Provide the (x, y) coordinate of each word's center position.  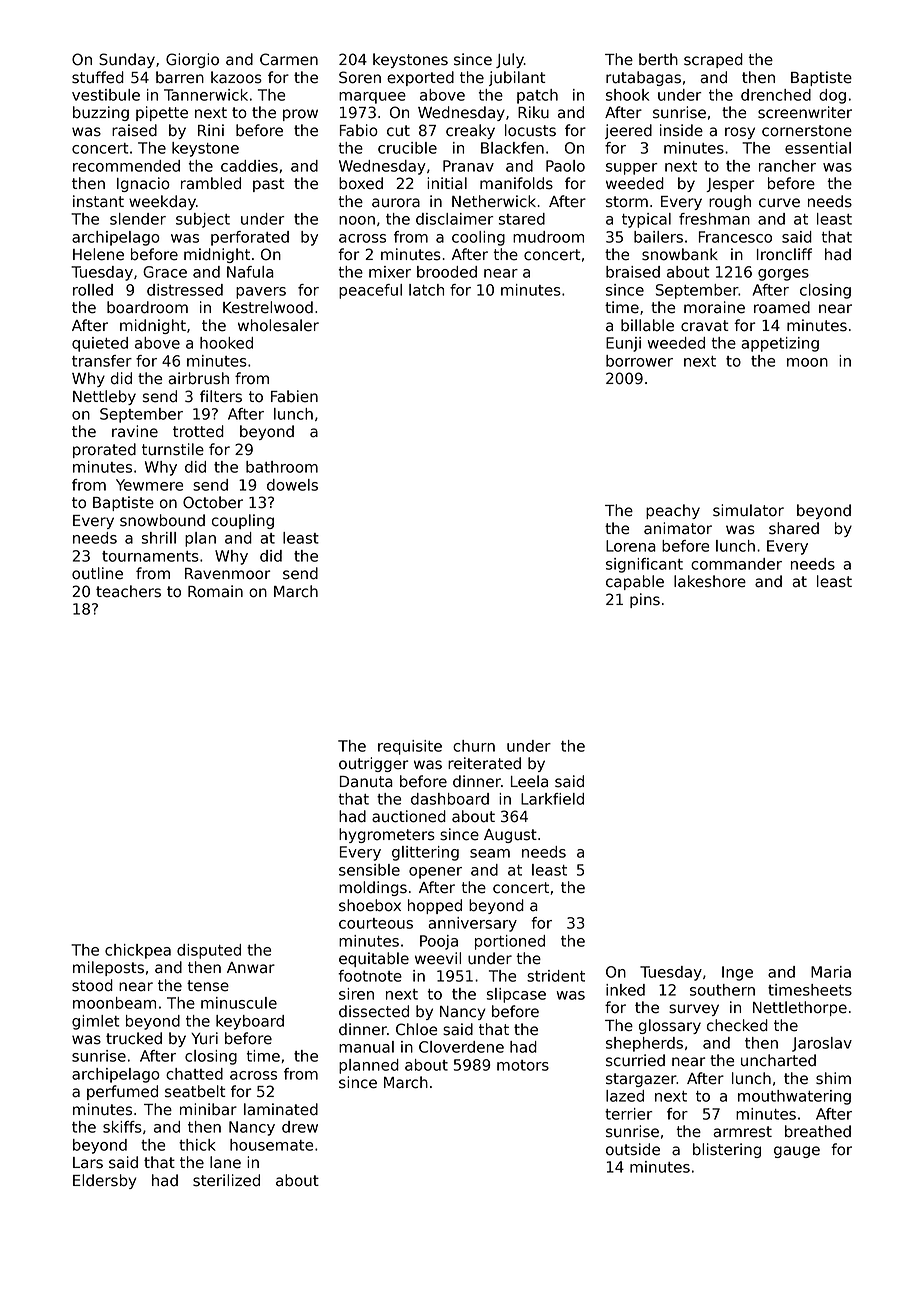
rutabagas (643, 78)
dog (832, 96)
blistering (727, 1150)
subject (203, 220)
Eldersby (105, 1181)
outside (633, 1149)
